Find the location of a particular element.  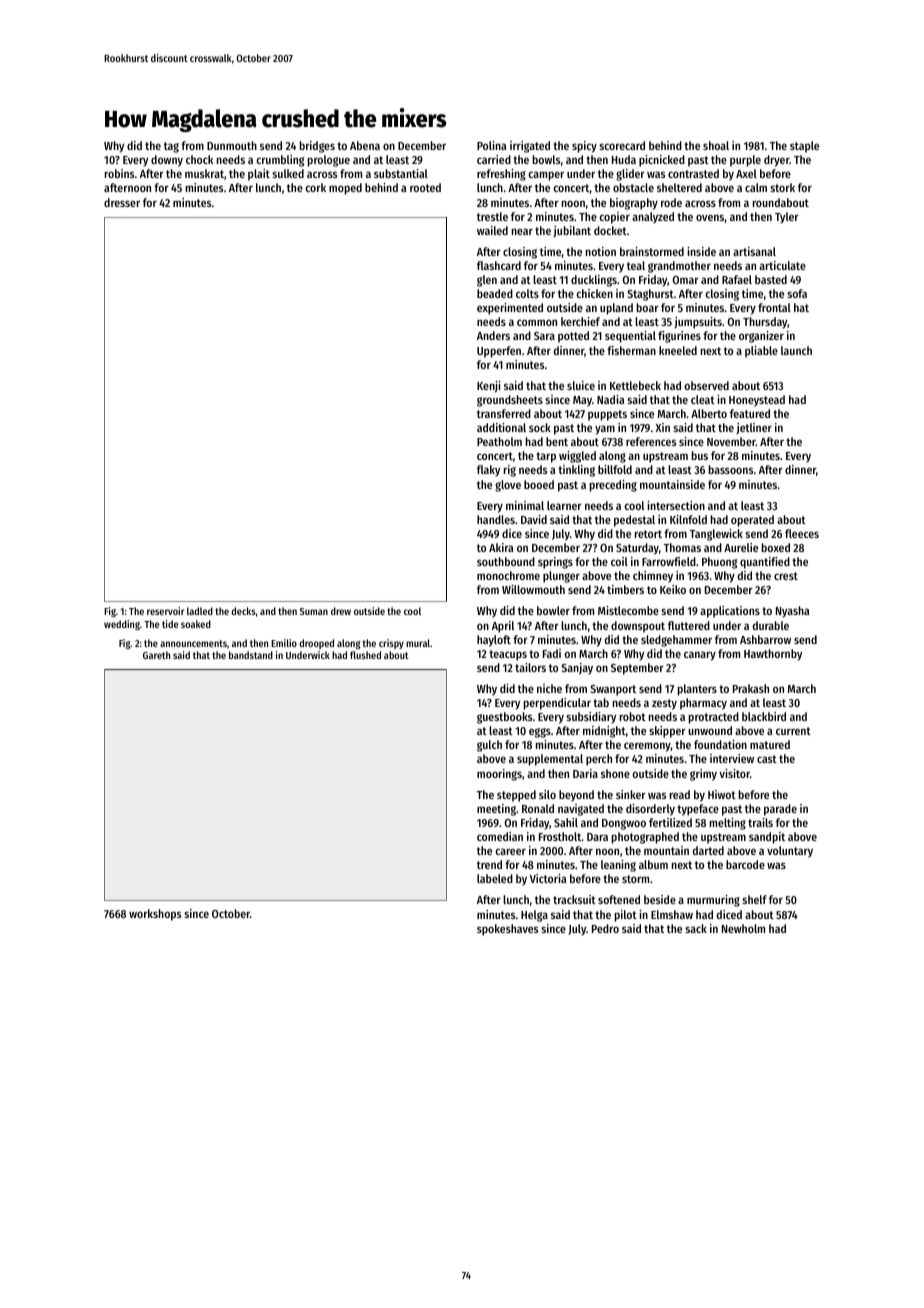

downy is located at coordinates (167, 161).
